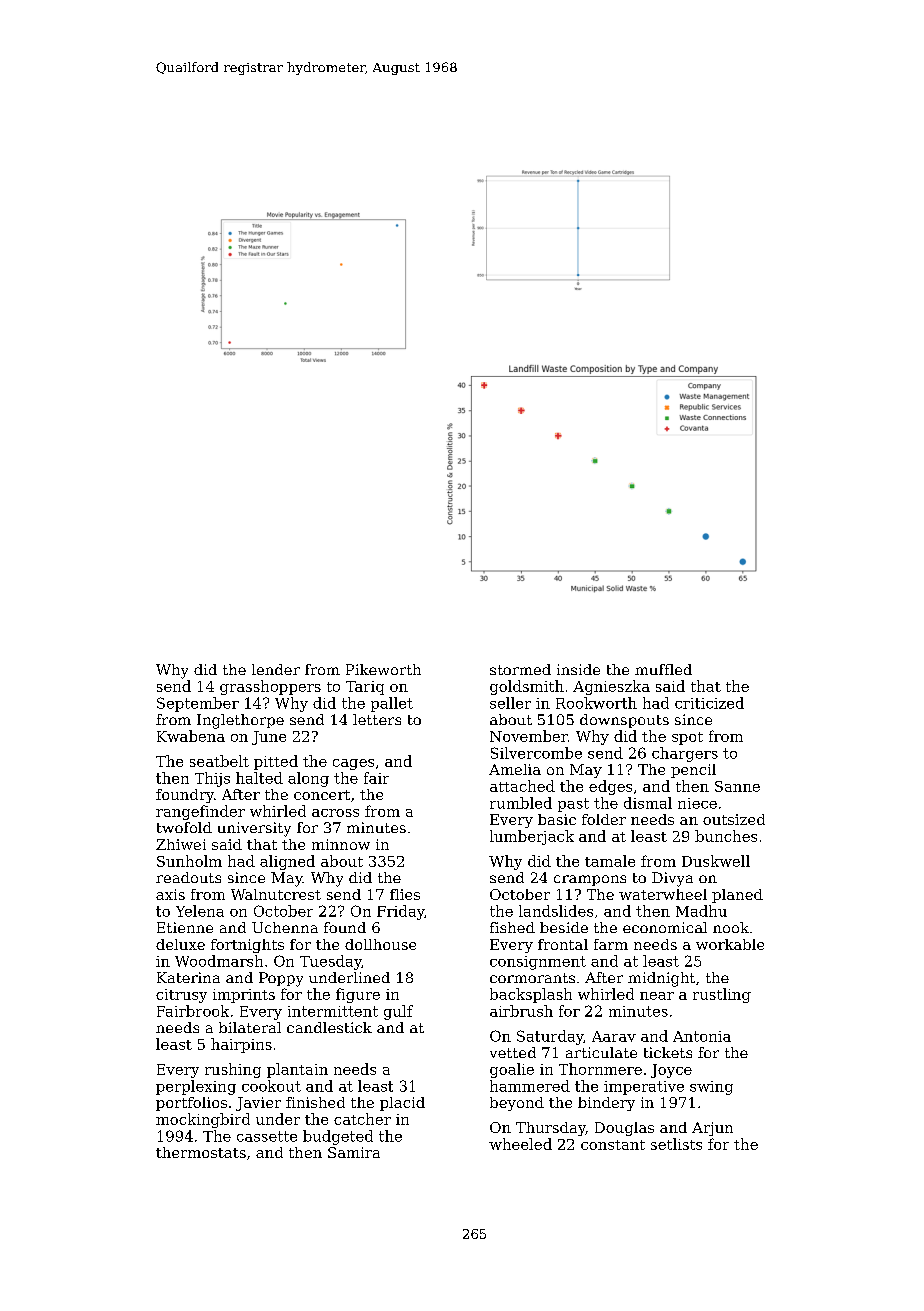 Image resolution: width=924 pixels, height=1311 pixels. What do you see at coordinates (188, 877) in the image?
I see `readouts` at bounding box center [188, 877].
